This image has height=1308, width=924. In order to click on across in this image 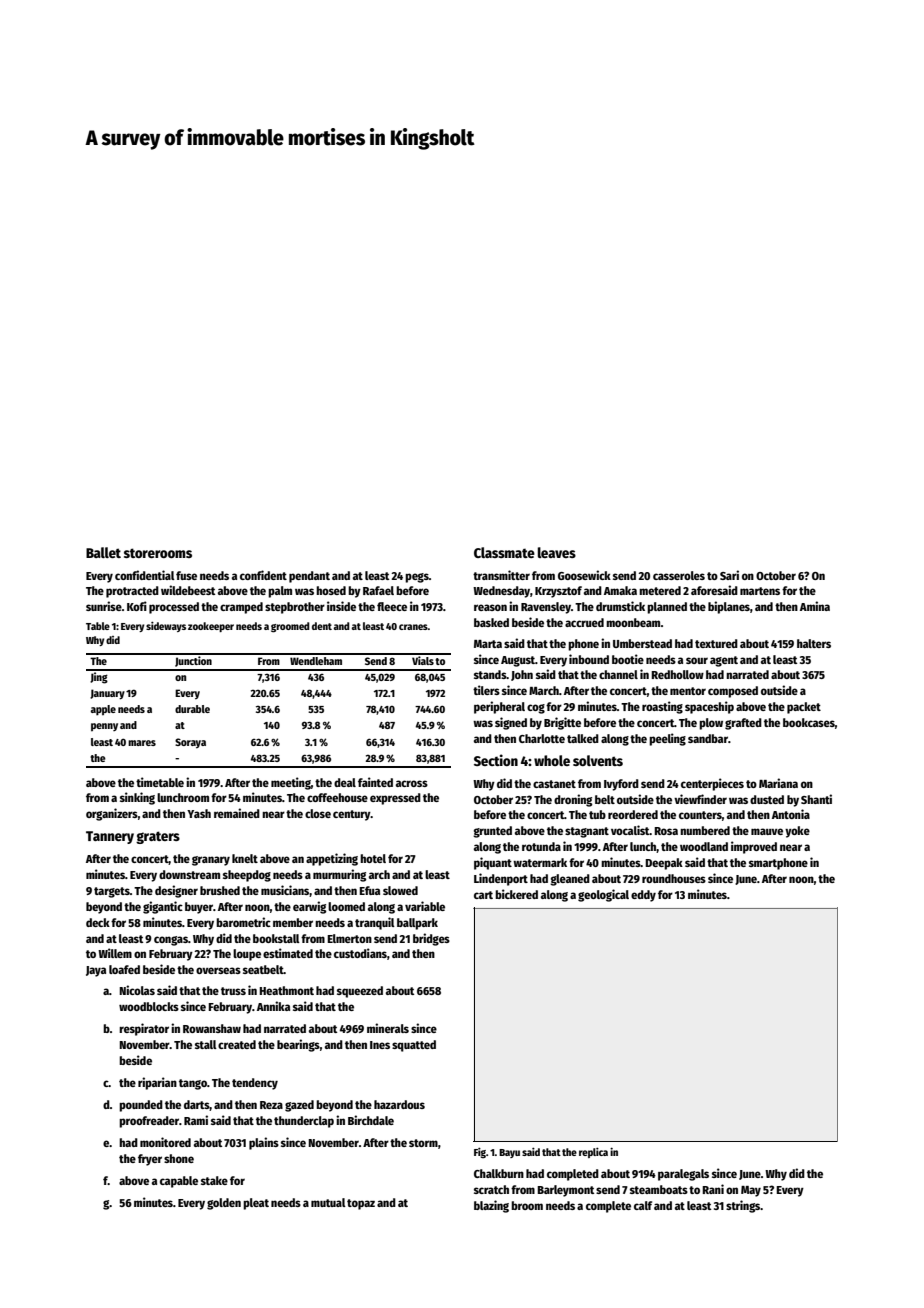, I will do `click(412, 783)`.
